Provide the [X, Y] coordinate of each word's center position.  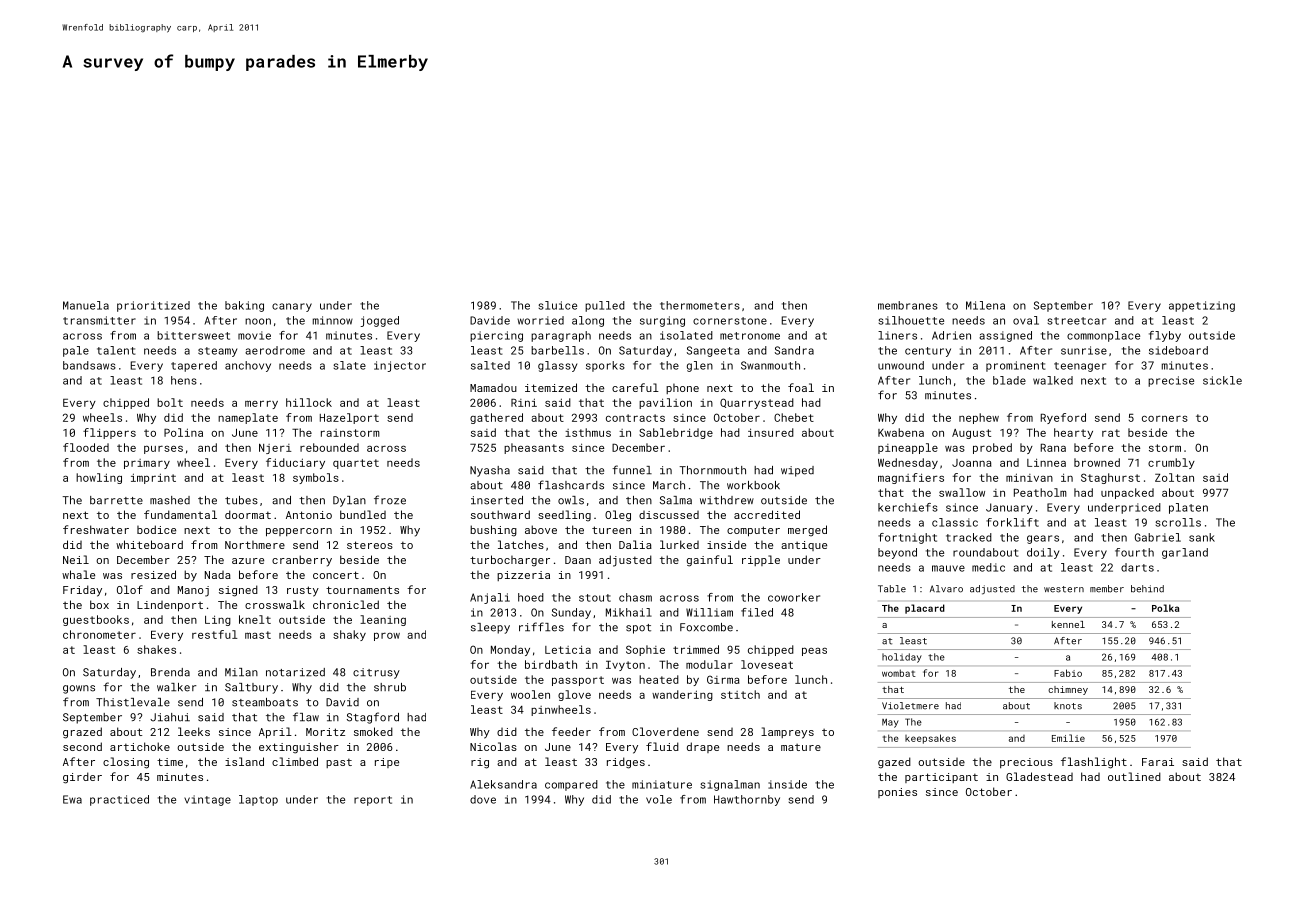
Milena [985, 305]
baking [244, 306]
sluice [558, 305]
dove [483, 799]
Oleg [618, 516]
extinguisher [299, 748]
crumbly [1171, 463]
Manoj [193, 591]
